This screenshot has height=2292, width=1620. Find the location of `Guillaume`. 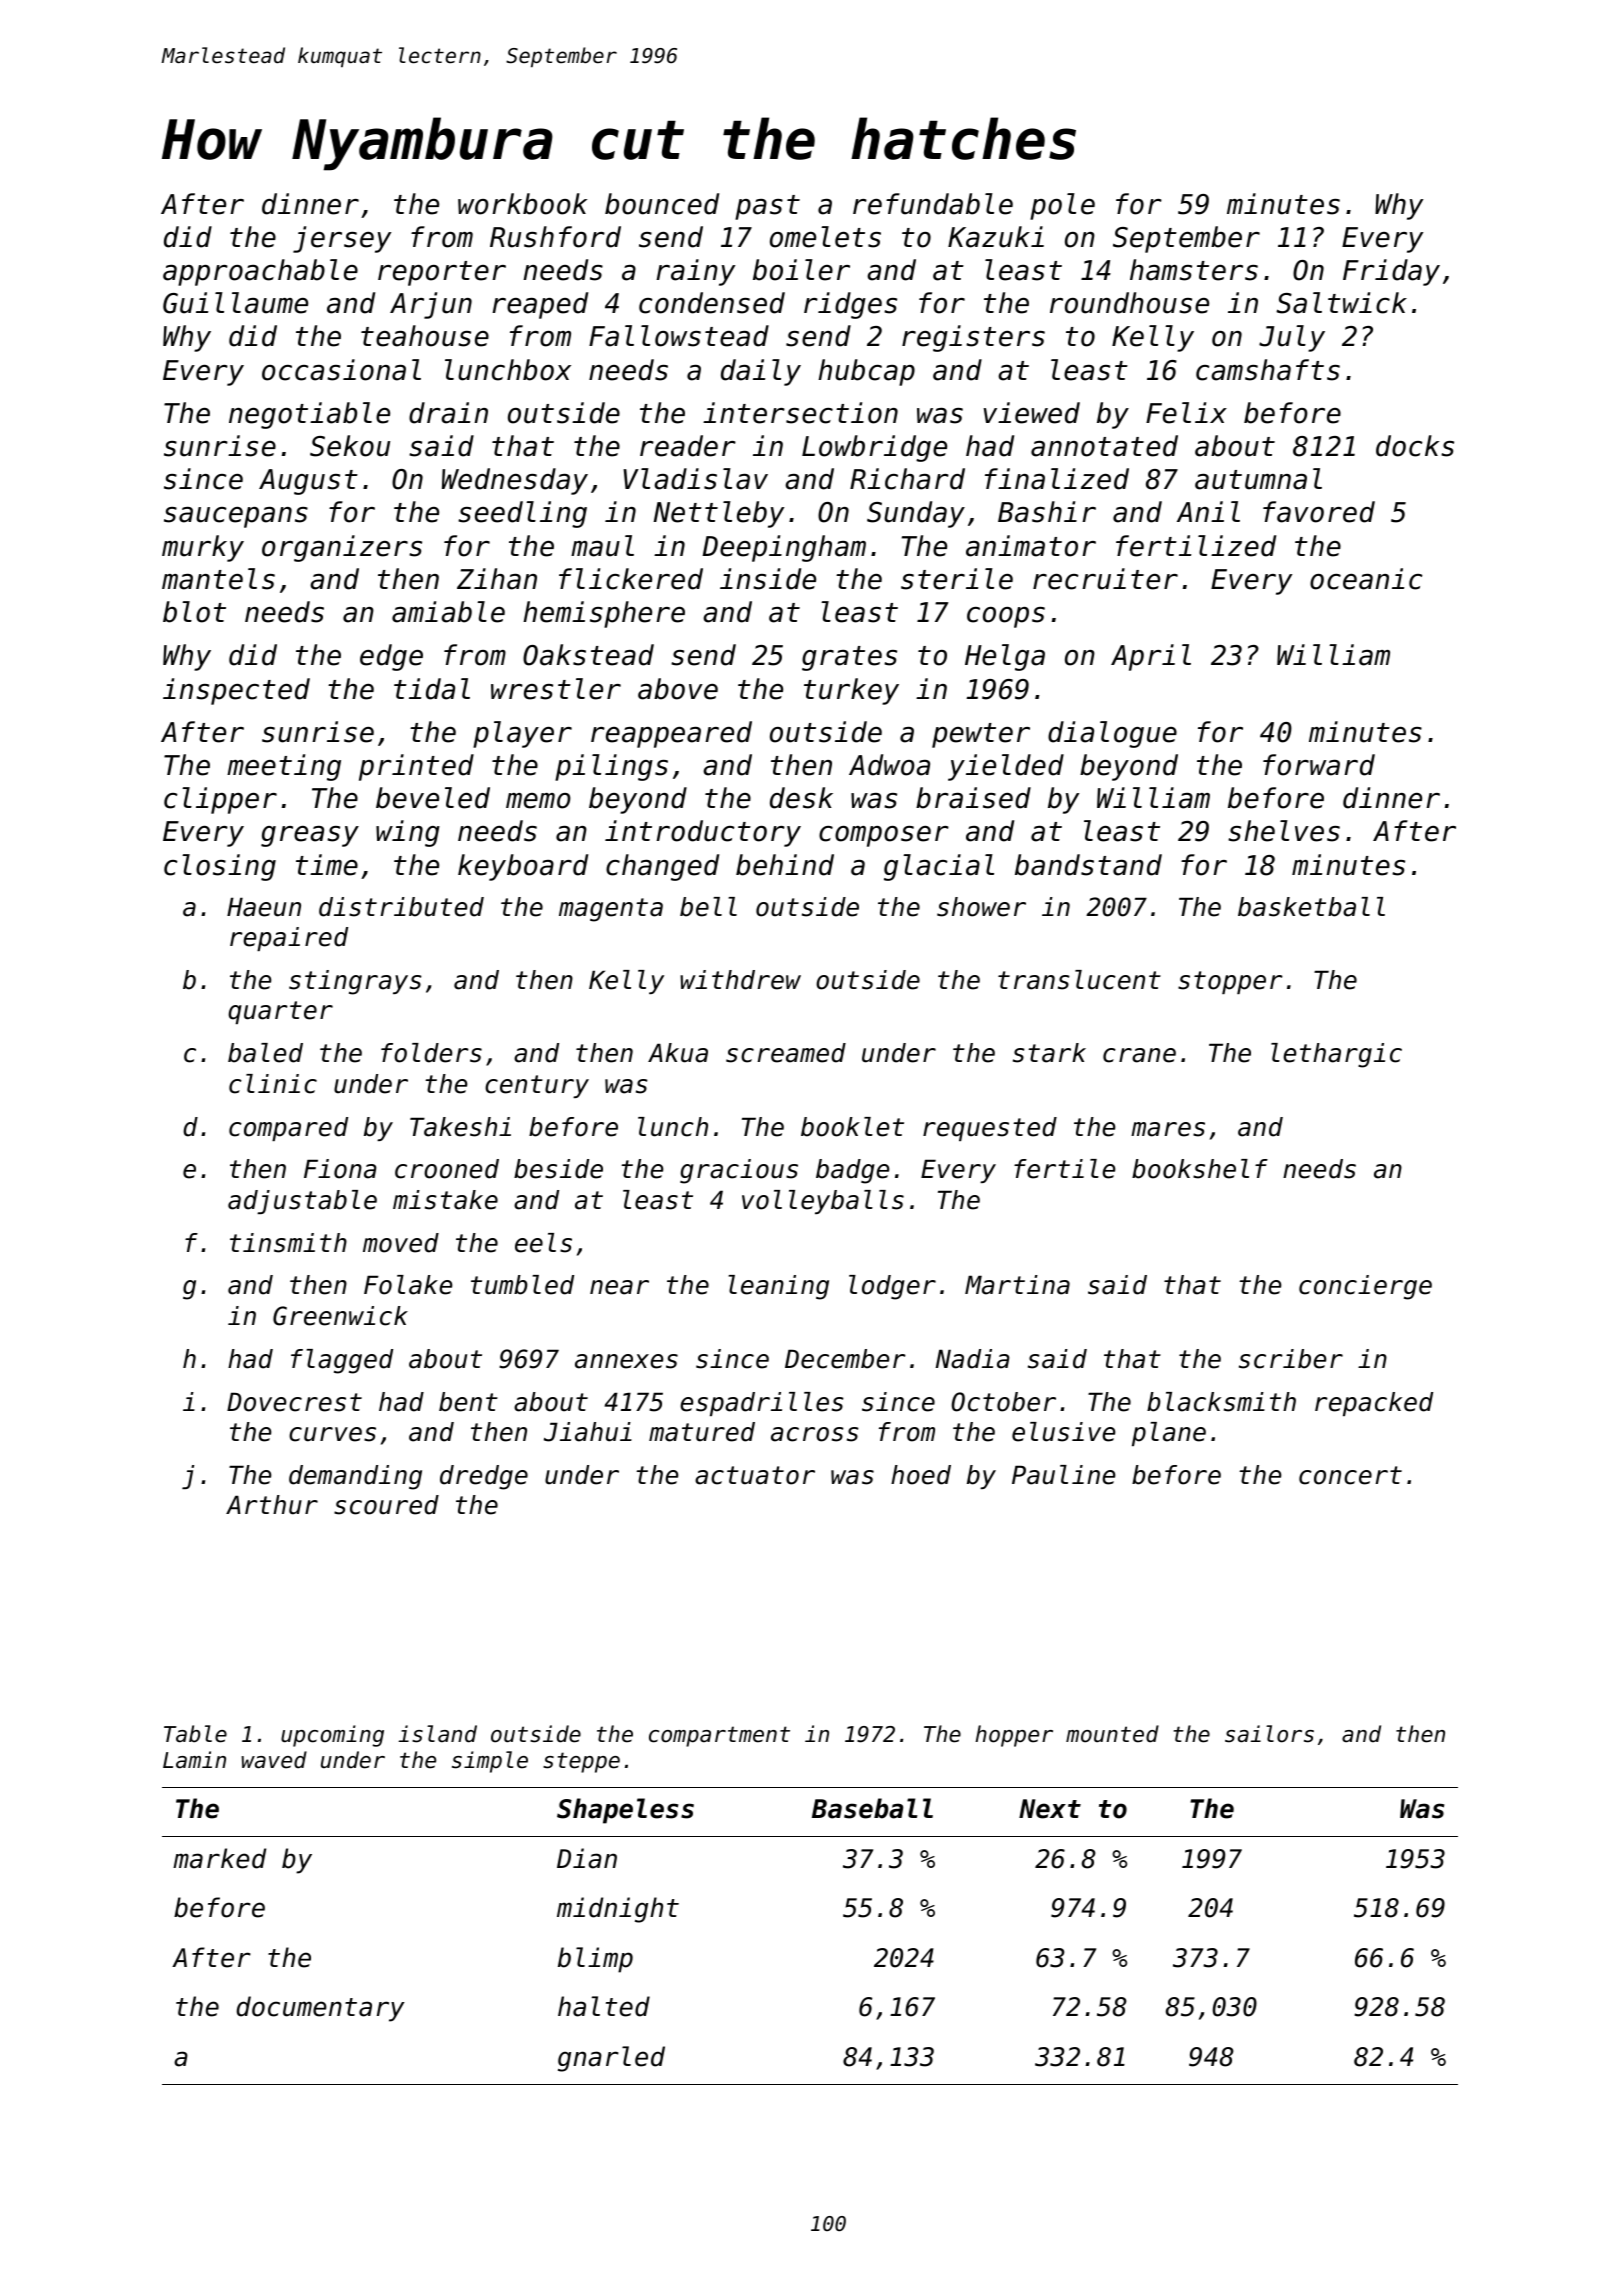

Guillaume is located at coordinates (235, 303).
